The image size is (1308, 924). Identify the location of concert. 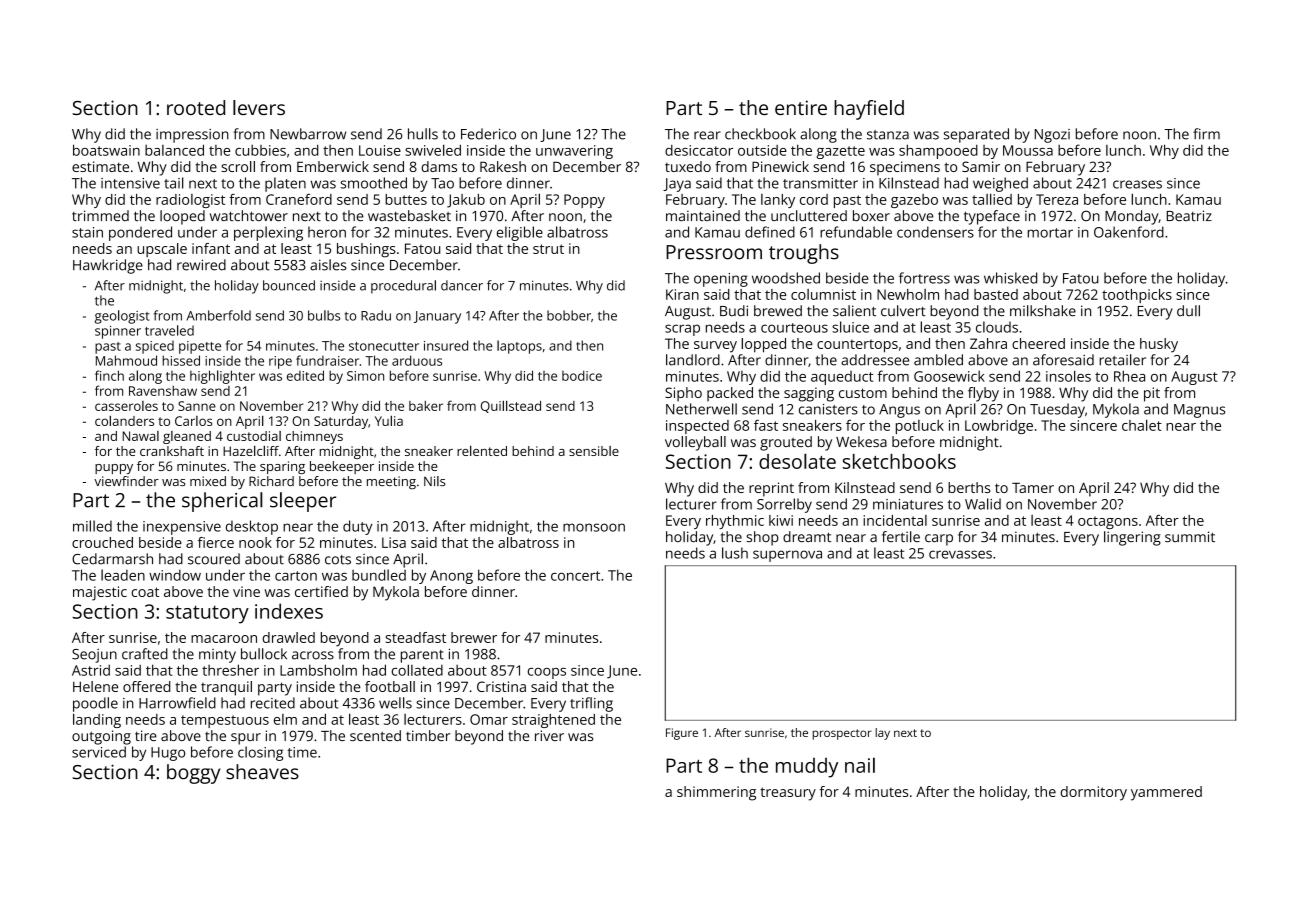
(575, 576).
